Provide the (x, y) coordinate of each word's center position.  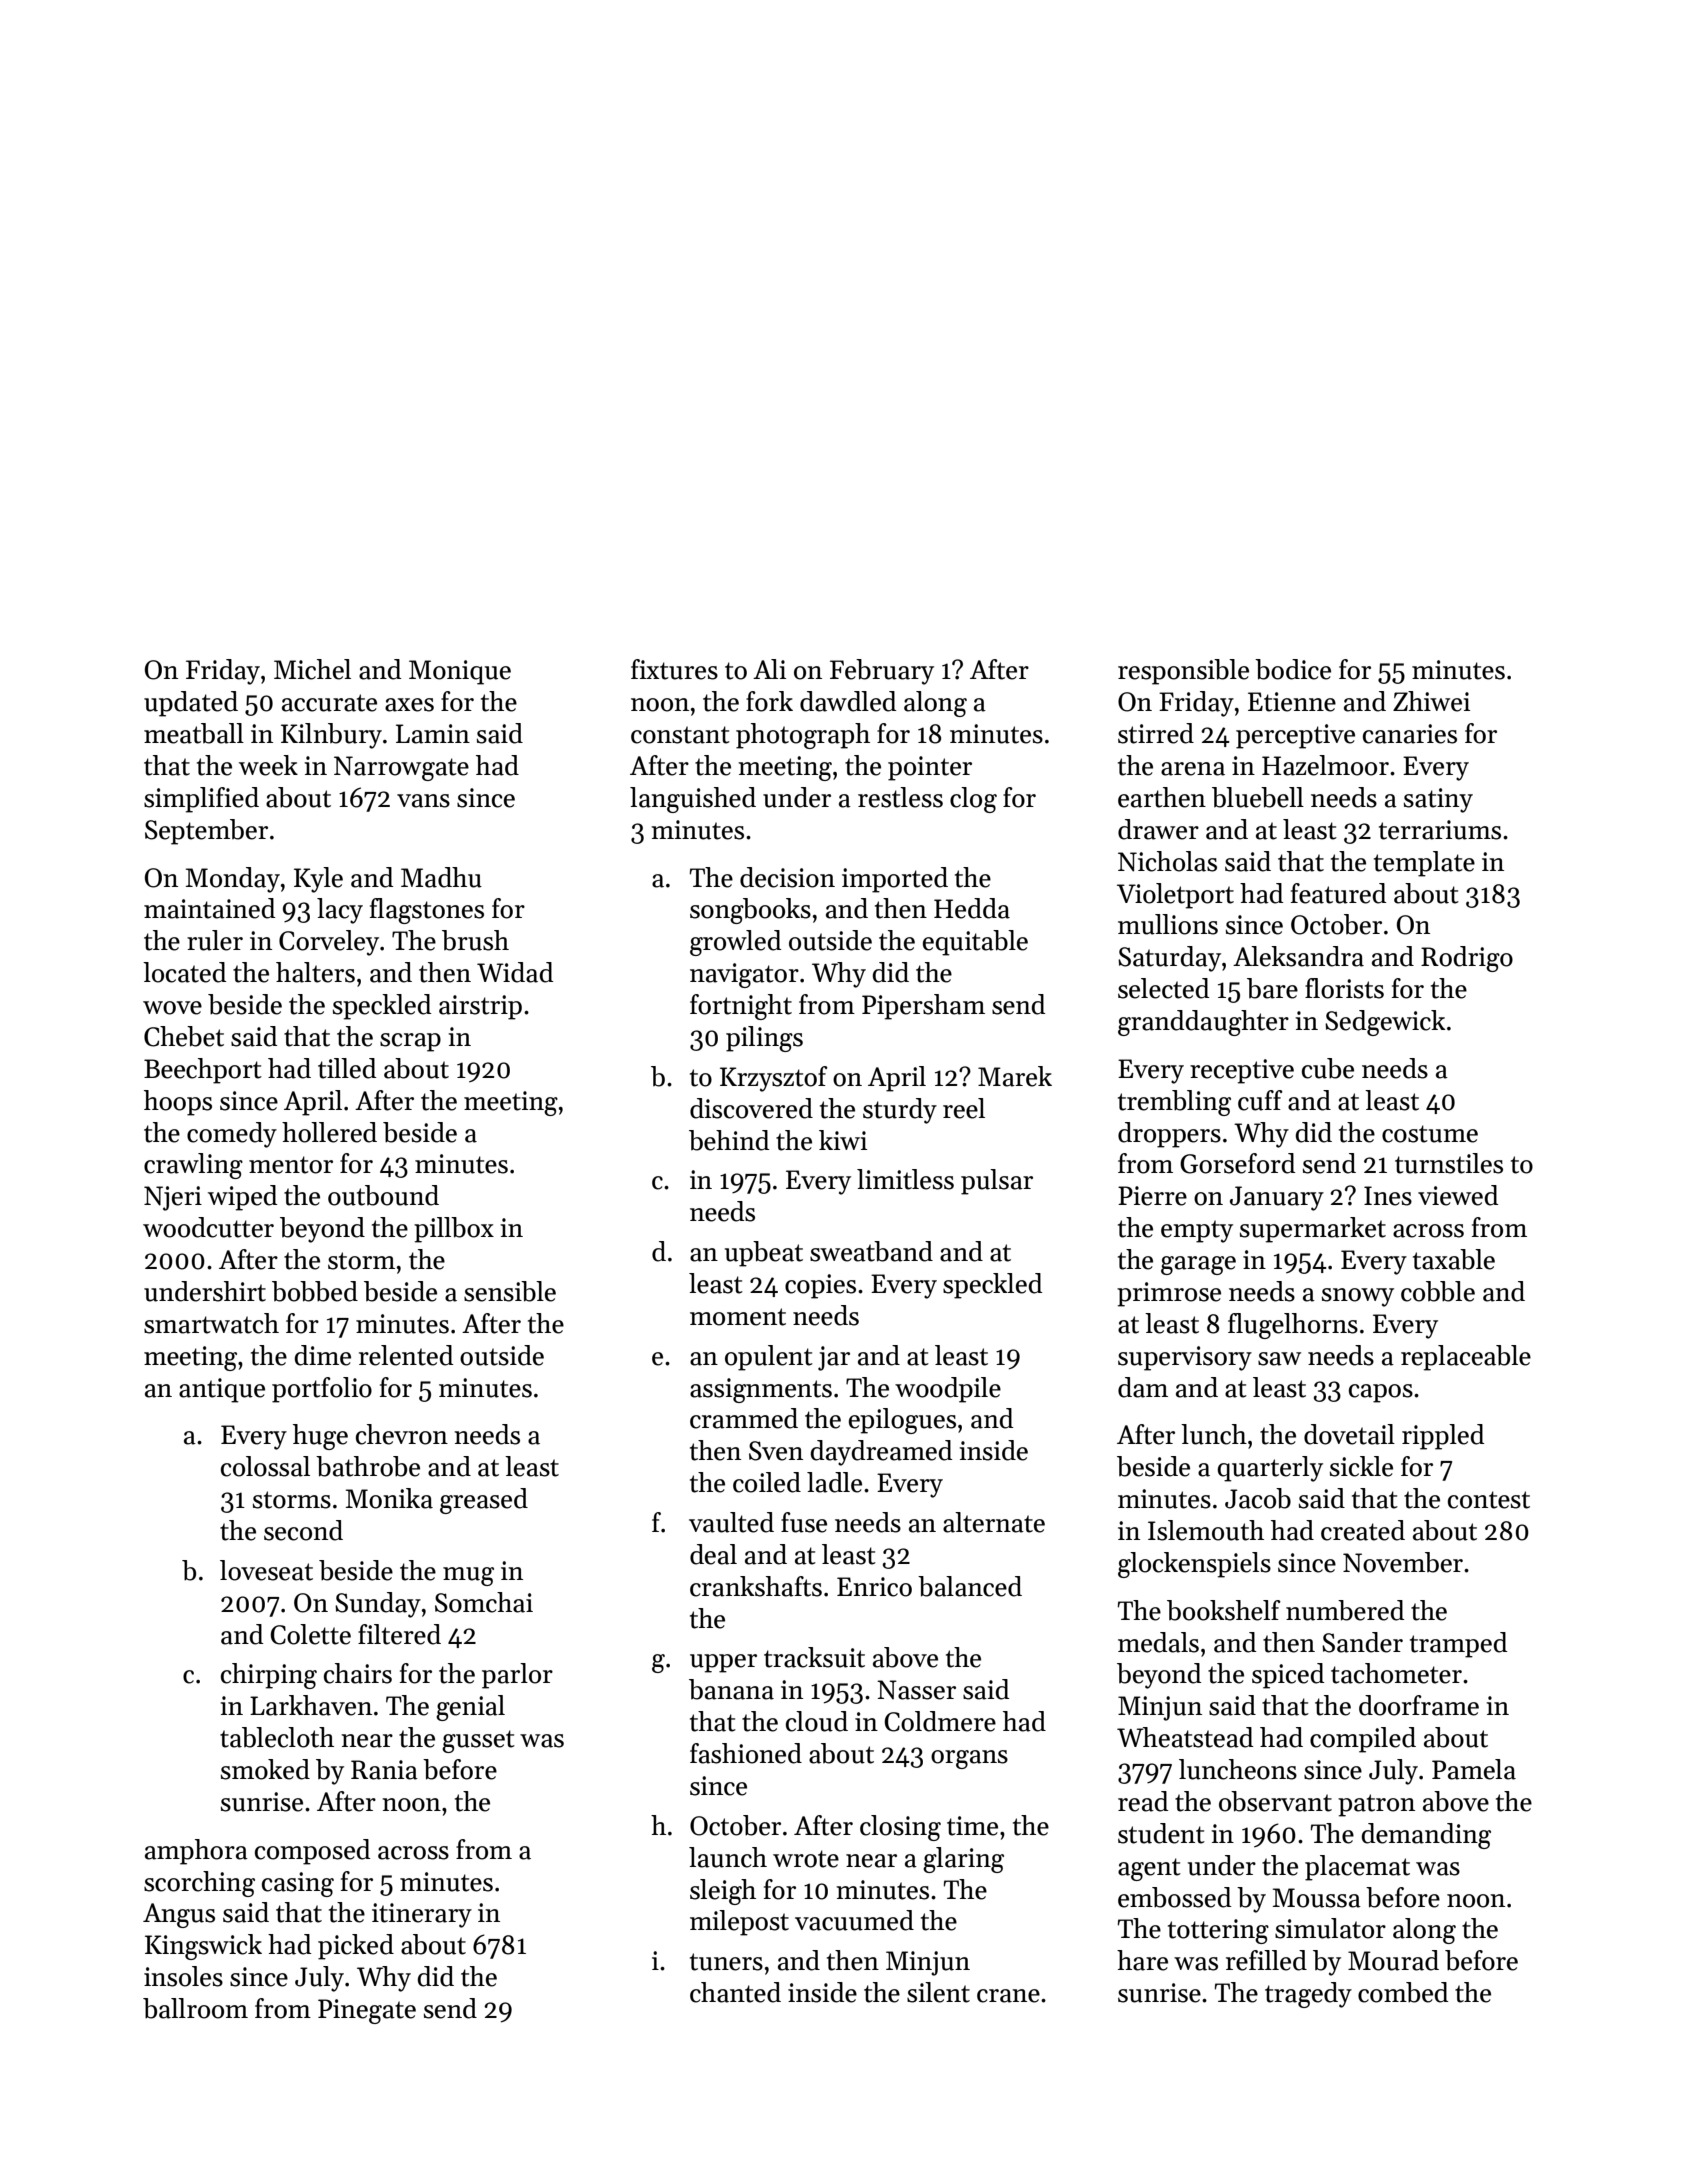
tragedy (1308, 1995)
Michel (312, 669)
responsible (1183, 672)
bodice (1293, 669)
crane (1008, 1996)
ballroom (195, 2008)
